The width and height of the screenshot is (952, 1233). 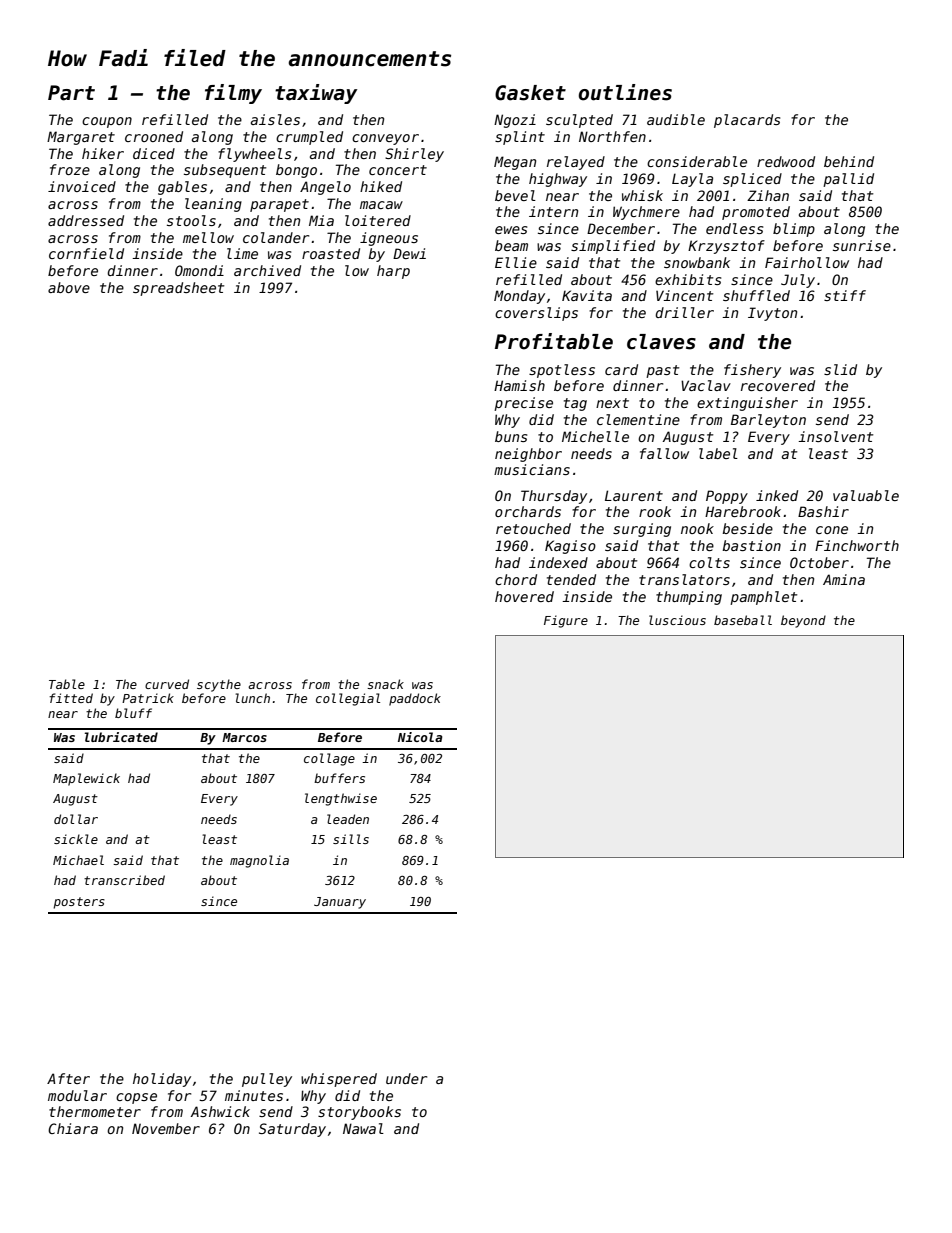 What do you see at coordinates (768, 421) in the screenshot?
I see `Barleyton` at bounding box center [768, 421].
